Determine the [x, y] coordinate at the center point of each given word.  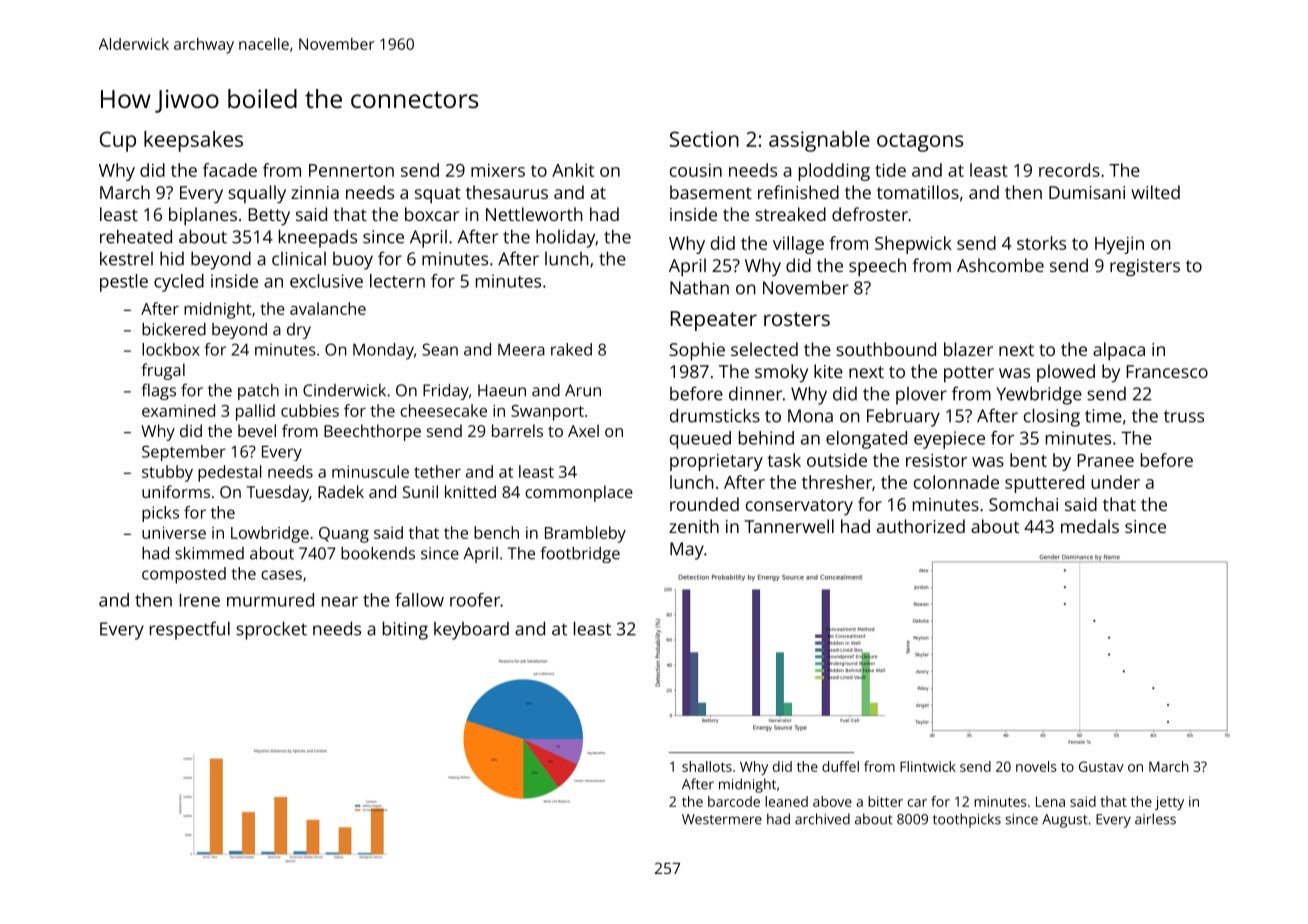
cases [281, 575]
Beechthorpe [372, 432]
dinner [755, 393]
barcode [734, 801]
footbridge [580, 554]
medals [1090, 526]
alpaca [1119, 351]
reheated [136, 236]
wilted [1155, 192]
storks [1041, 243]
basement [711, 192]
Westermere [722, 819]
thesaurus [507, 192]
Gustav [1101, 766]
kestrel [126, 258]
